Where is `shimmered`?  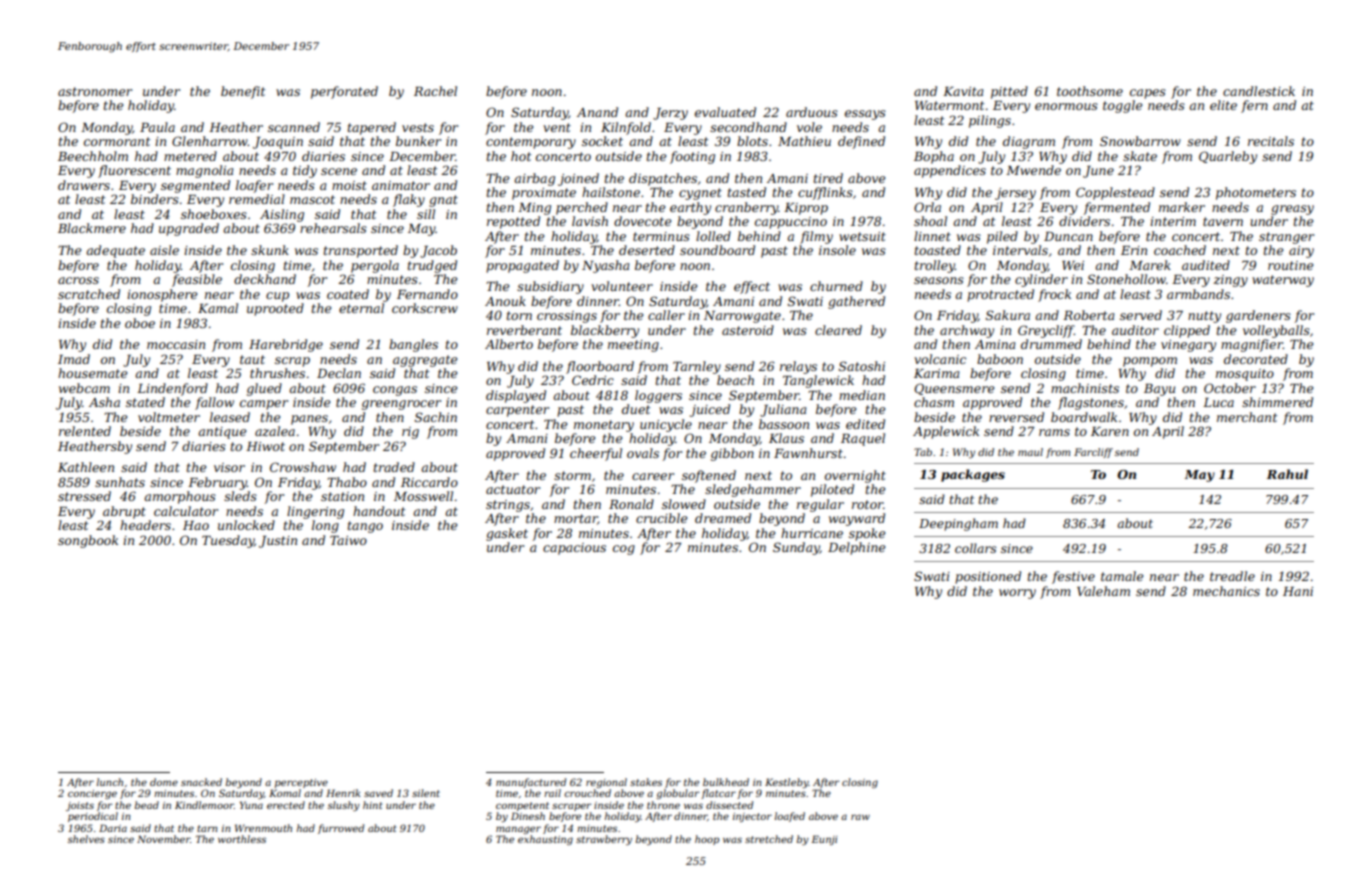
shimmered is located at coordinates (1277, 402).
